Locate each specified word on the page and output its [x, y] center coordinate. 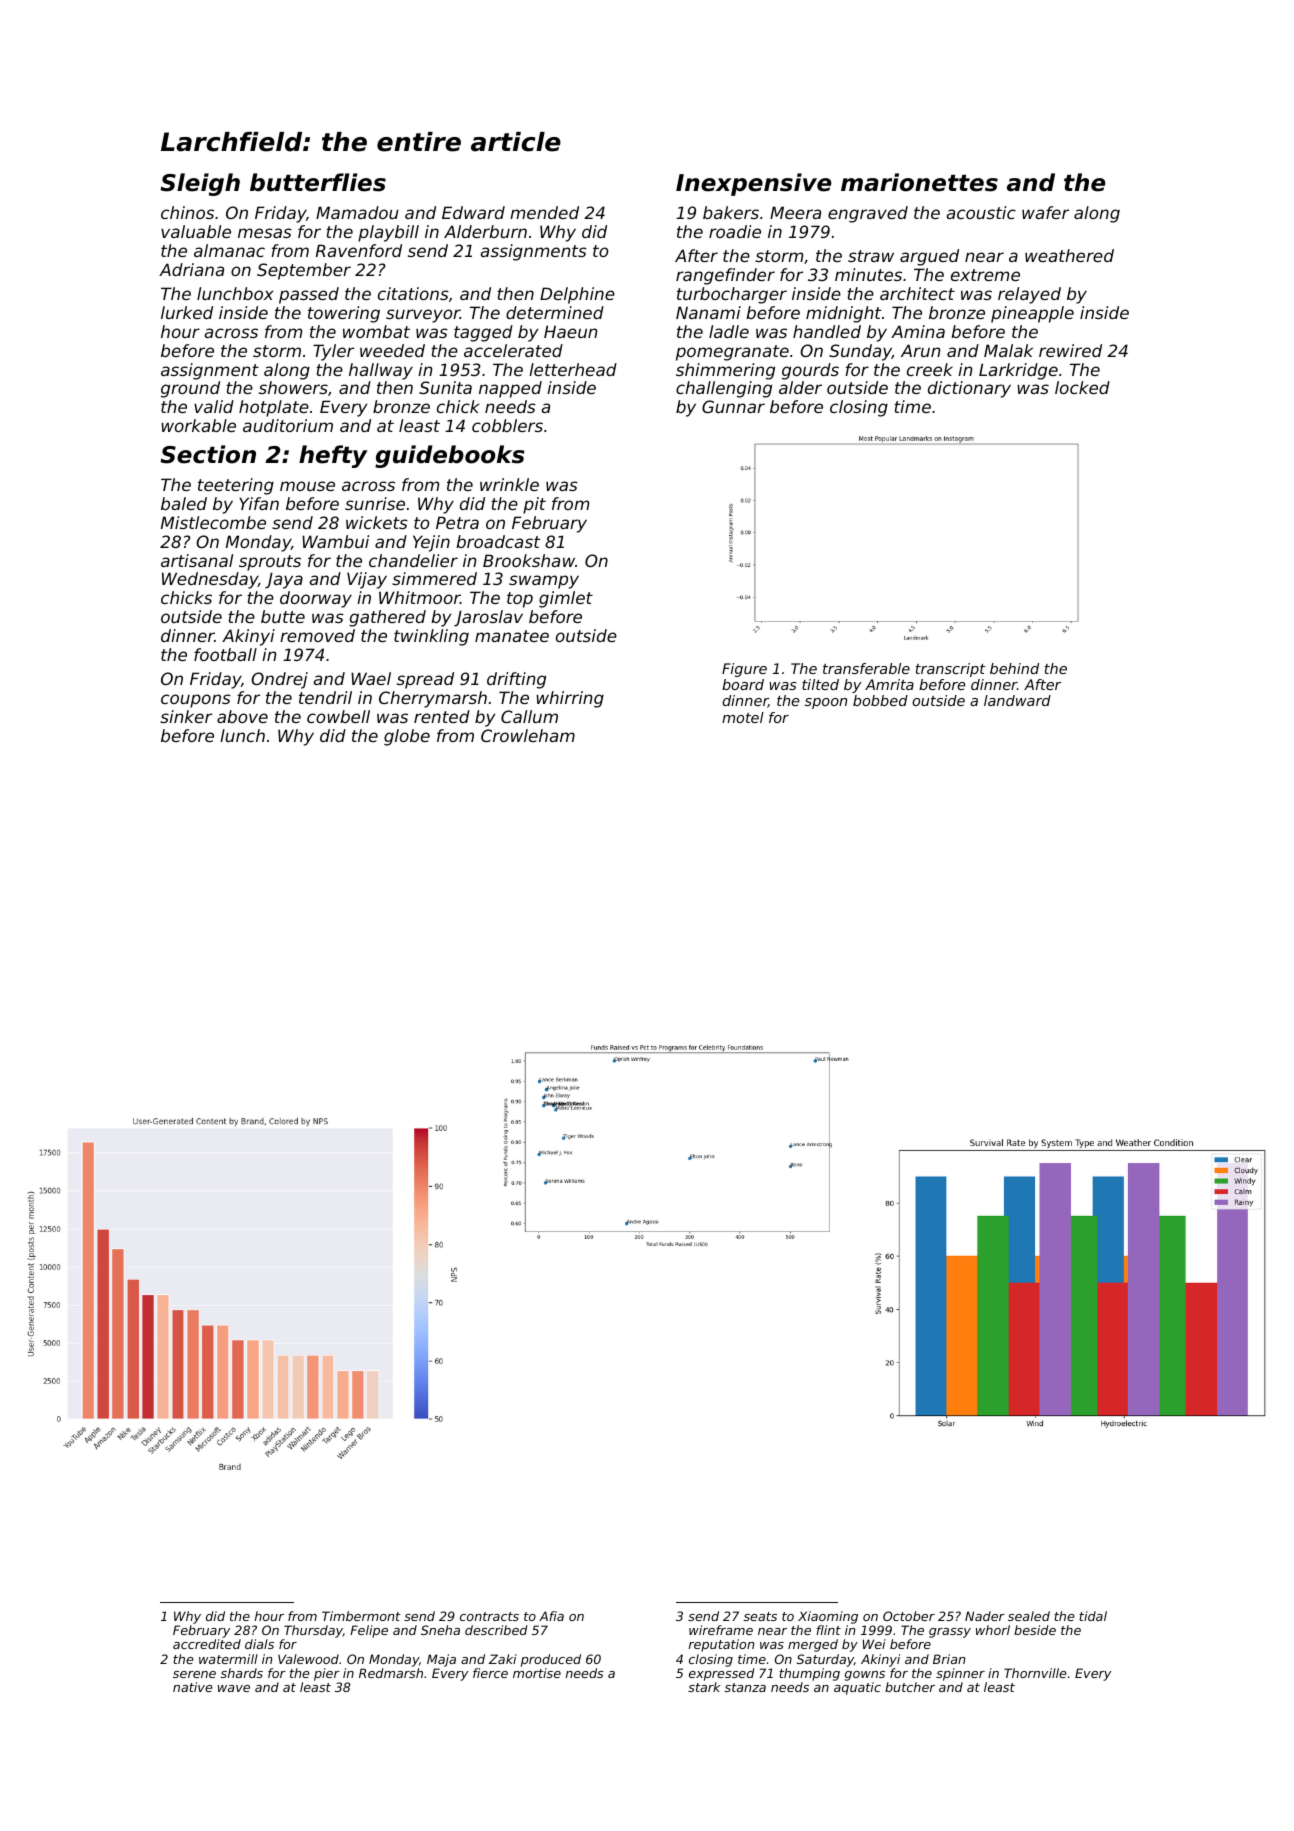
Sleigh [200, 184]
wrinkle [509, 484]
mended [544, 212]
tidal [1093, 1616]
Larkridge [1018, 371]
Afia [551, 1616]
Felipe [369, 1631]
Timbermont [361, 1616]
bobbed [880, 700]
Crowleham [528, 735]
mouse [307, 486]
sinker [186, 716]
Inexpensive [753, 184]
